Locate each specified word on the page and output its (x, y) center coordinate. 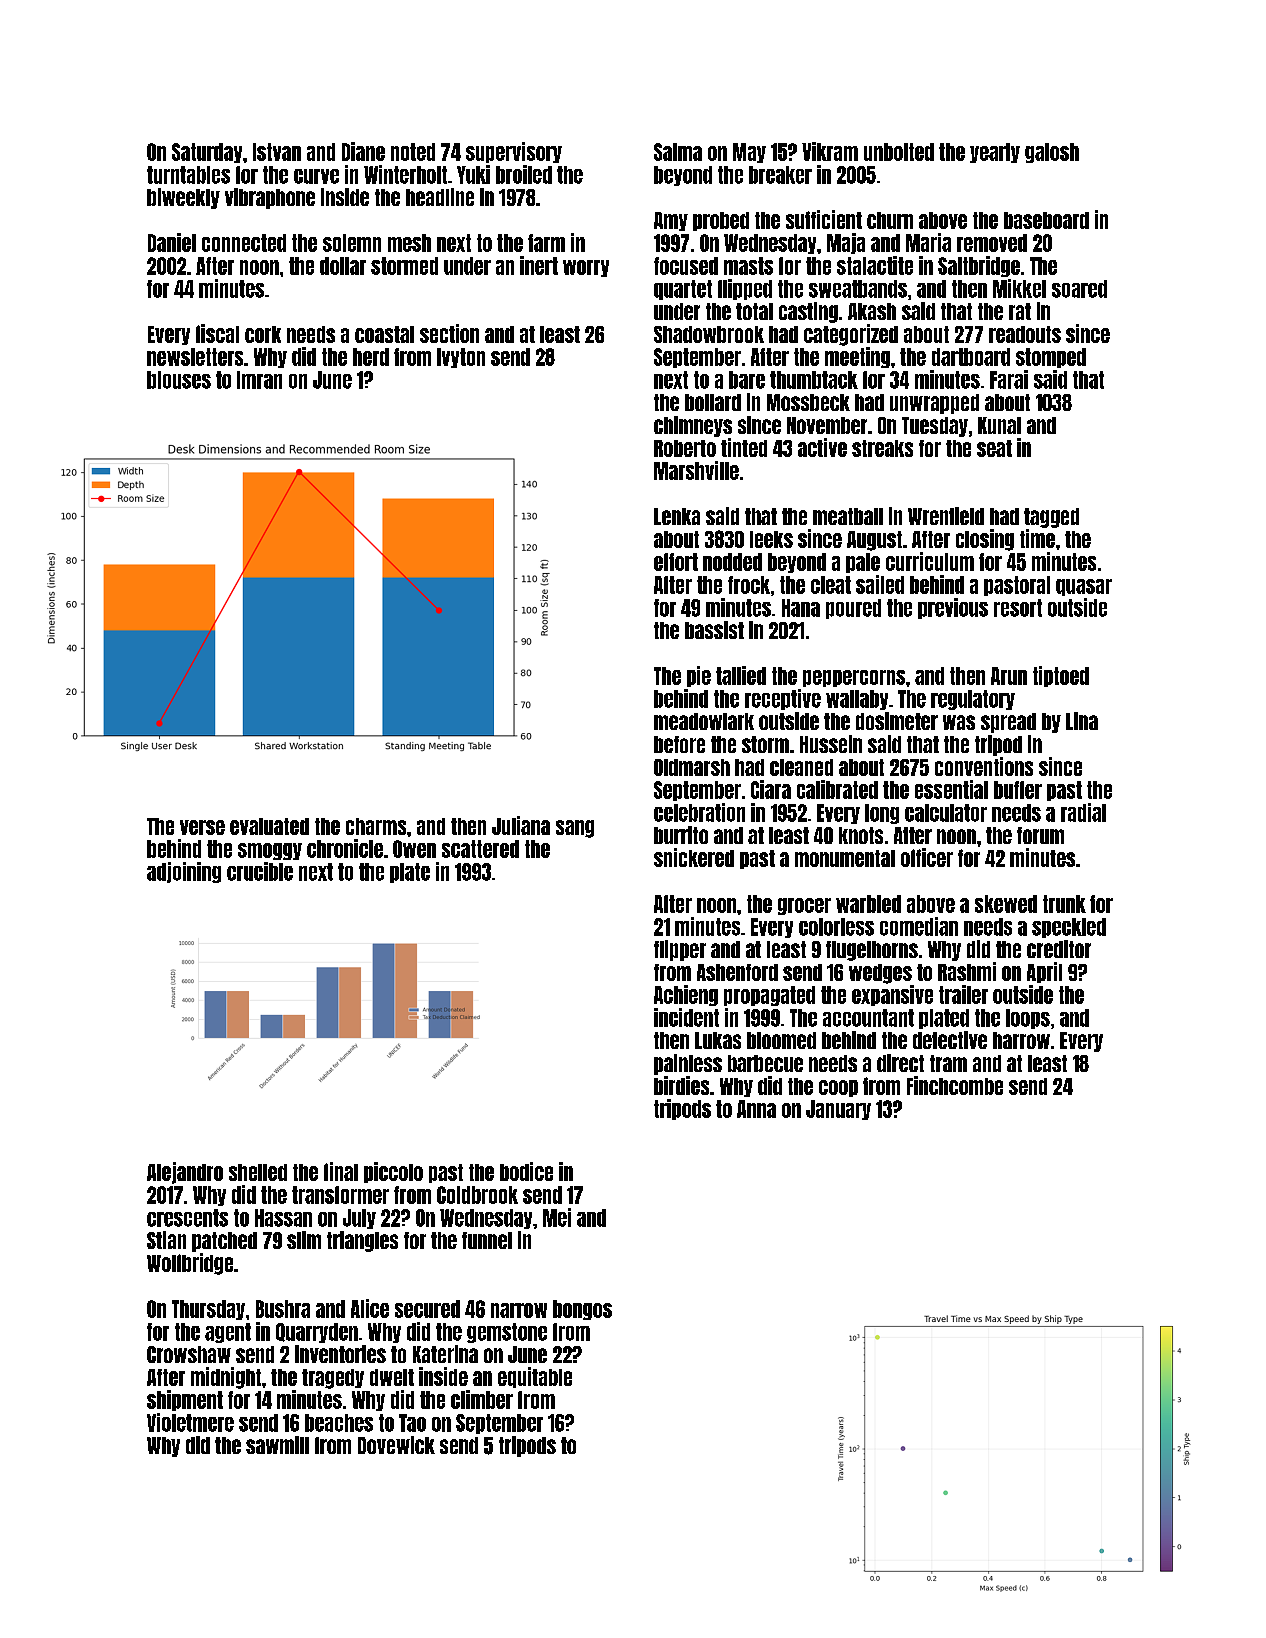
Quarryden (317, 1333)
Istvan (277, 152)
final (341, 1171)
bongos (582, 1310)
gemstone (507, 1333)
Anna (756, 1109)
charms (376, 826)
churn (890, 220)
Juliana (521, 825)
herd (371, 357)
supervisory (514, 152)
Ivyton (461, 358)
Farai (1009, 379)
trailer (963, 994)
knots (861, 835)
